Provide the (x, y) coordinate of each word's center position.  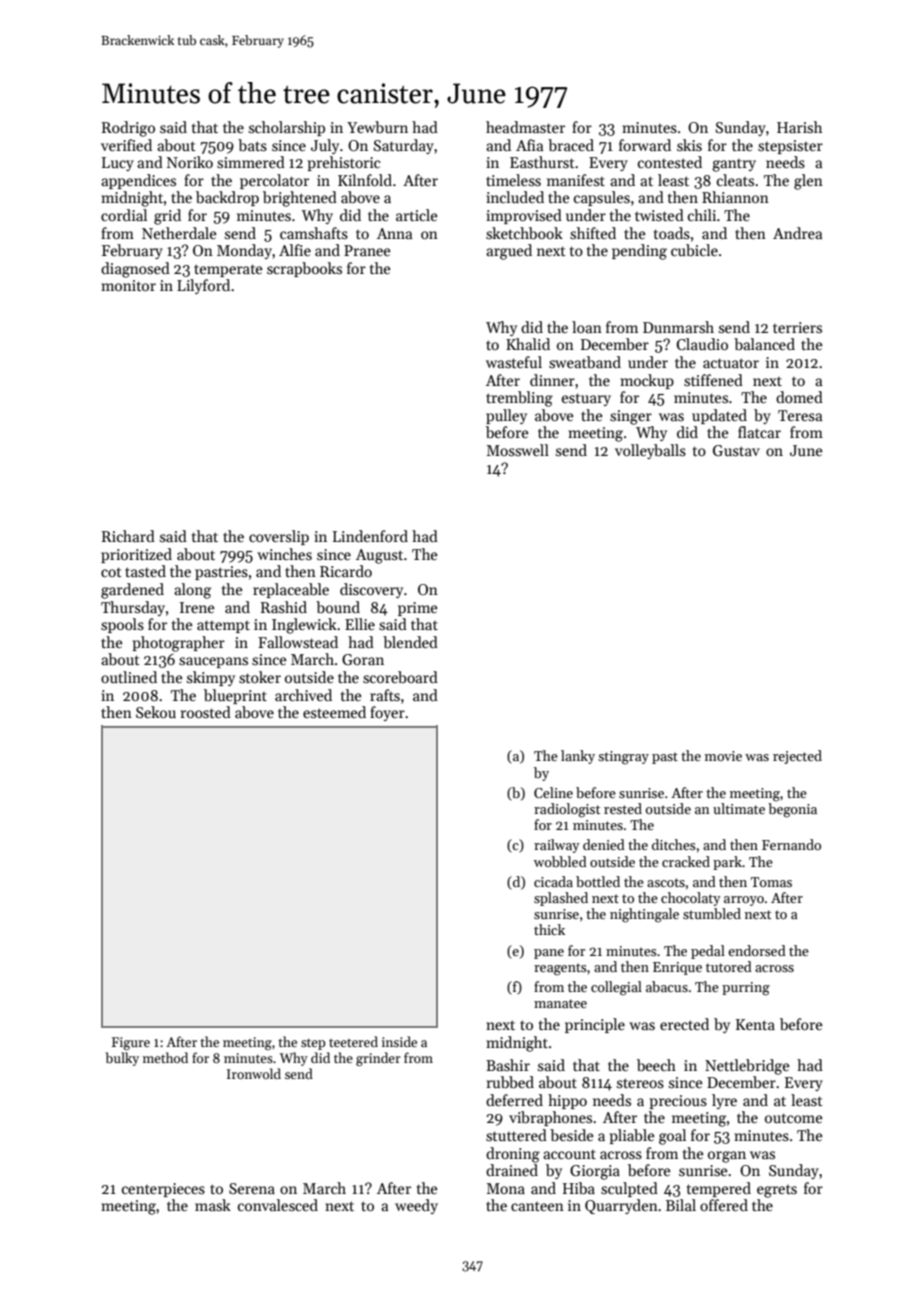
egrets (777, 1191)
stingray (624, 758)
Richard (128, 536)
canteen (537, 1206)
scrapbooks (304, 269)
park (727, 863)
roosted (206, 712)
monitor (128, 285)
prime (418, 609)
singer (631, 417)
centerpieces (163, 1190)
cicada (553, 881)
